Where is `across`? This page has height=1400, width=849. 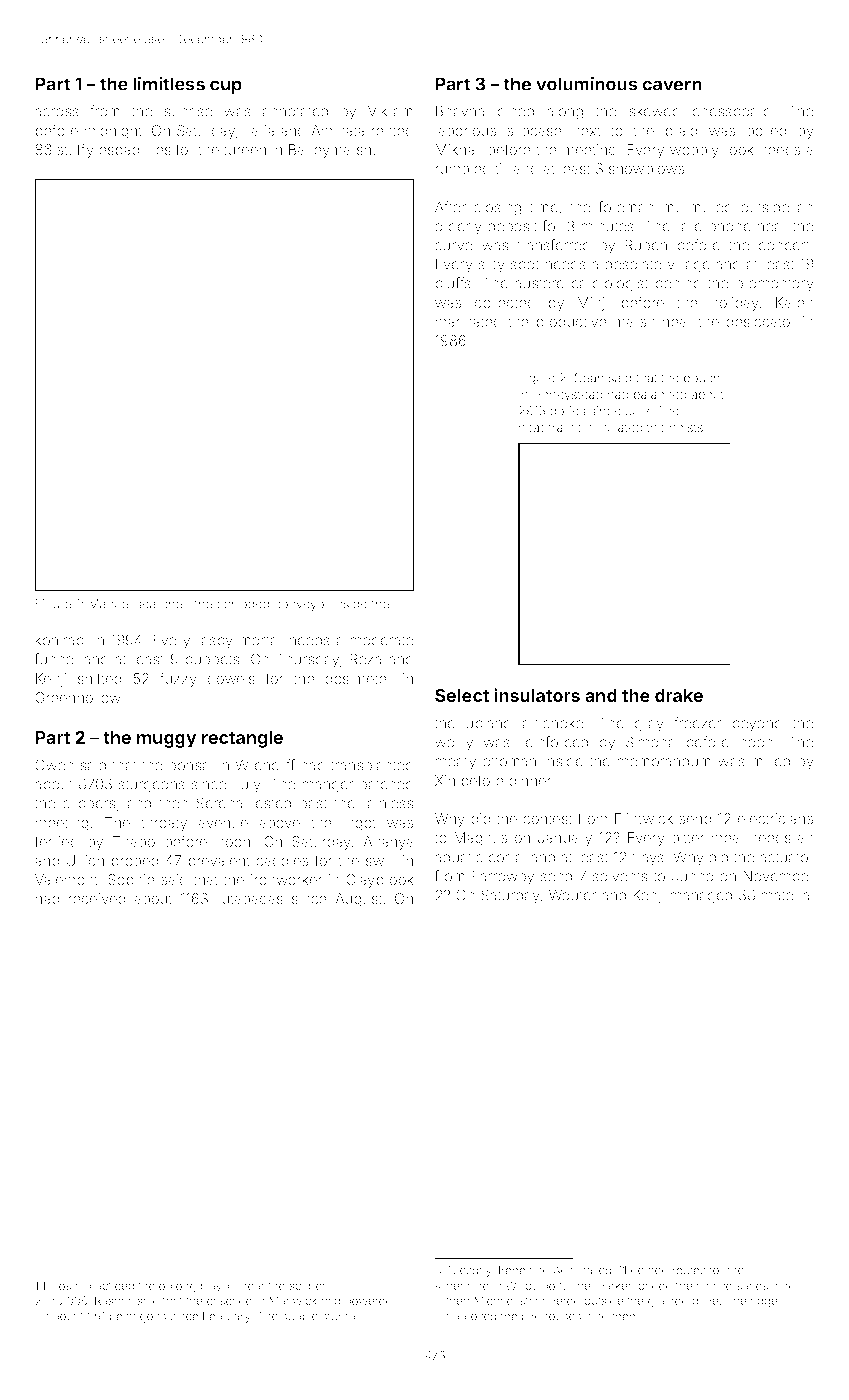 across is located at coordinates (57, 112).
